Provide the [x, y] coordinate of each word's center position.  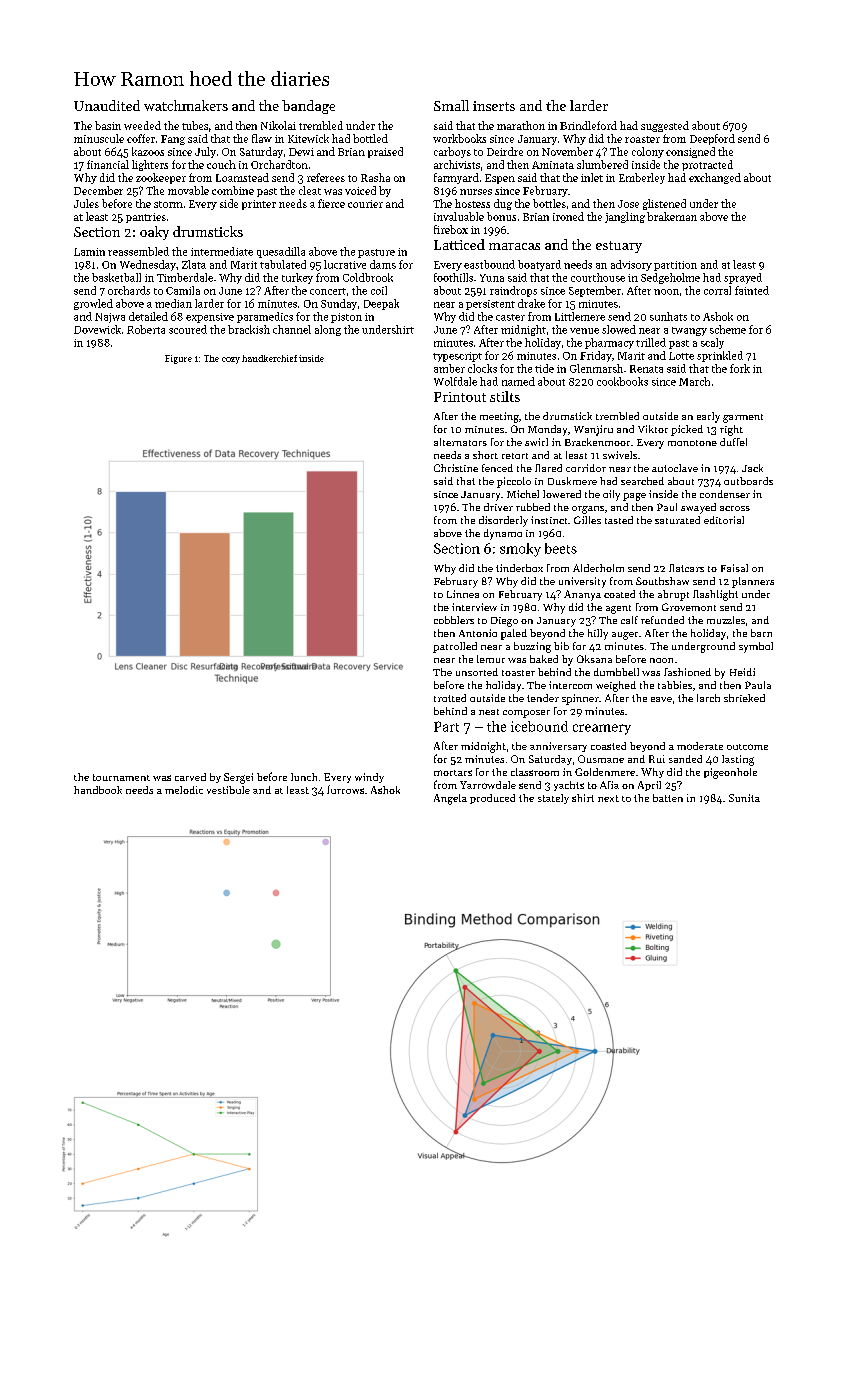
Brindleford [588, 125]
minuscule [99, 138]
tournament [121, 777]
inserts [494, 106]
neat [489, 712]
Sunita [744, 798]
